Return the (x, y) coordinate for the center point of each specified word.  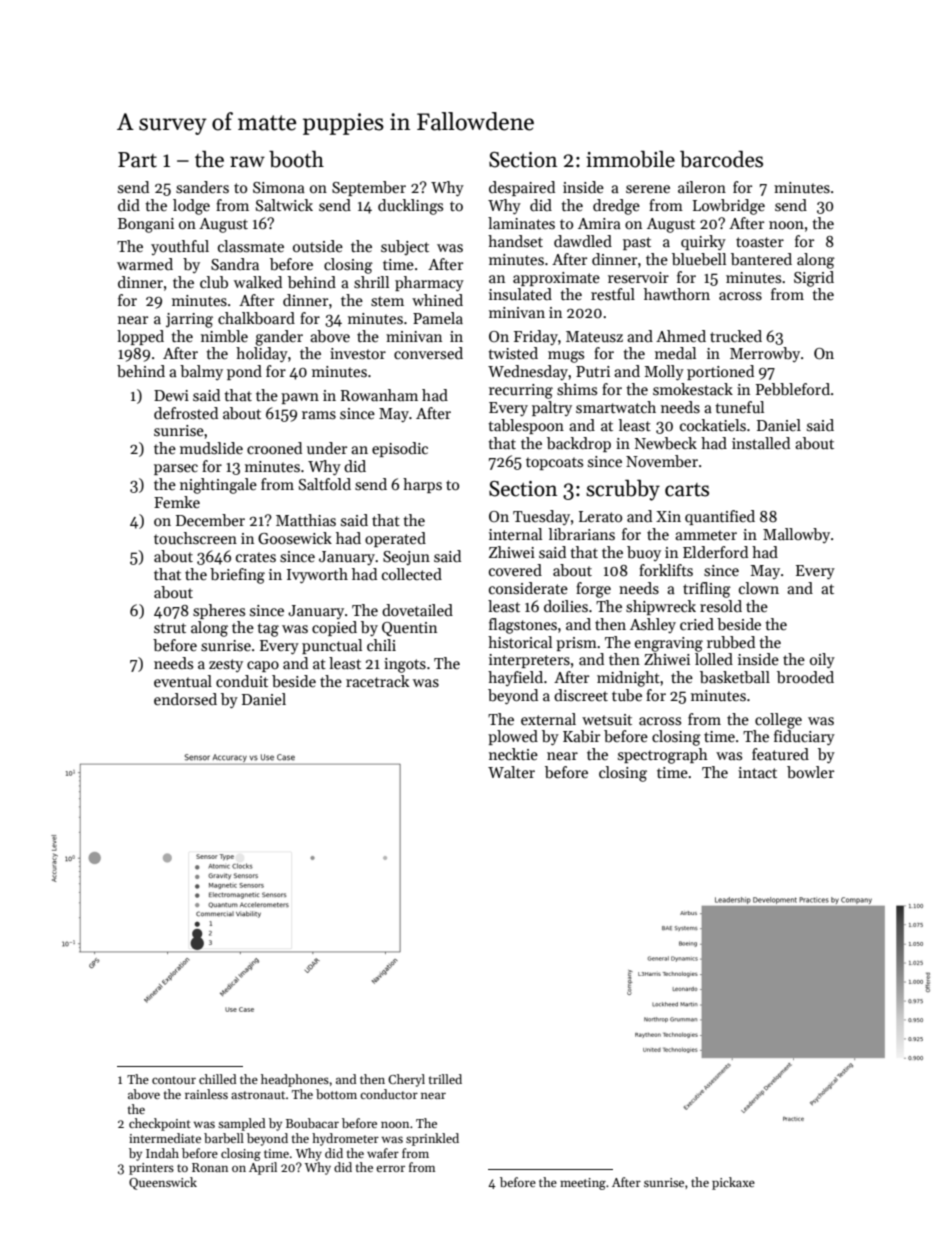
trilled (445, 1079)
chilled (217, 1079)
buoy (644, 553)
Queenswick (163, 1183)
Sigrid (814, 279)
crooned (274, 448)
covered (515, 570)
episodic (400, 449)
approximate (556, 279)
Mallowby (796, 535)
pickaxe (733, 1183)
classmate (251, 246)
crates (256, 557)
